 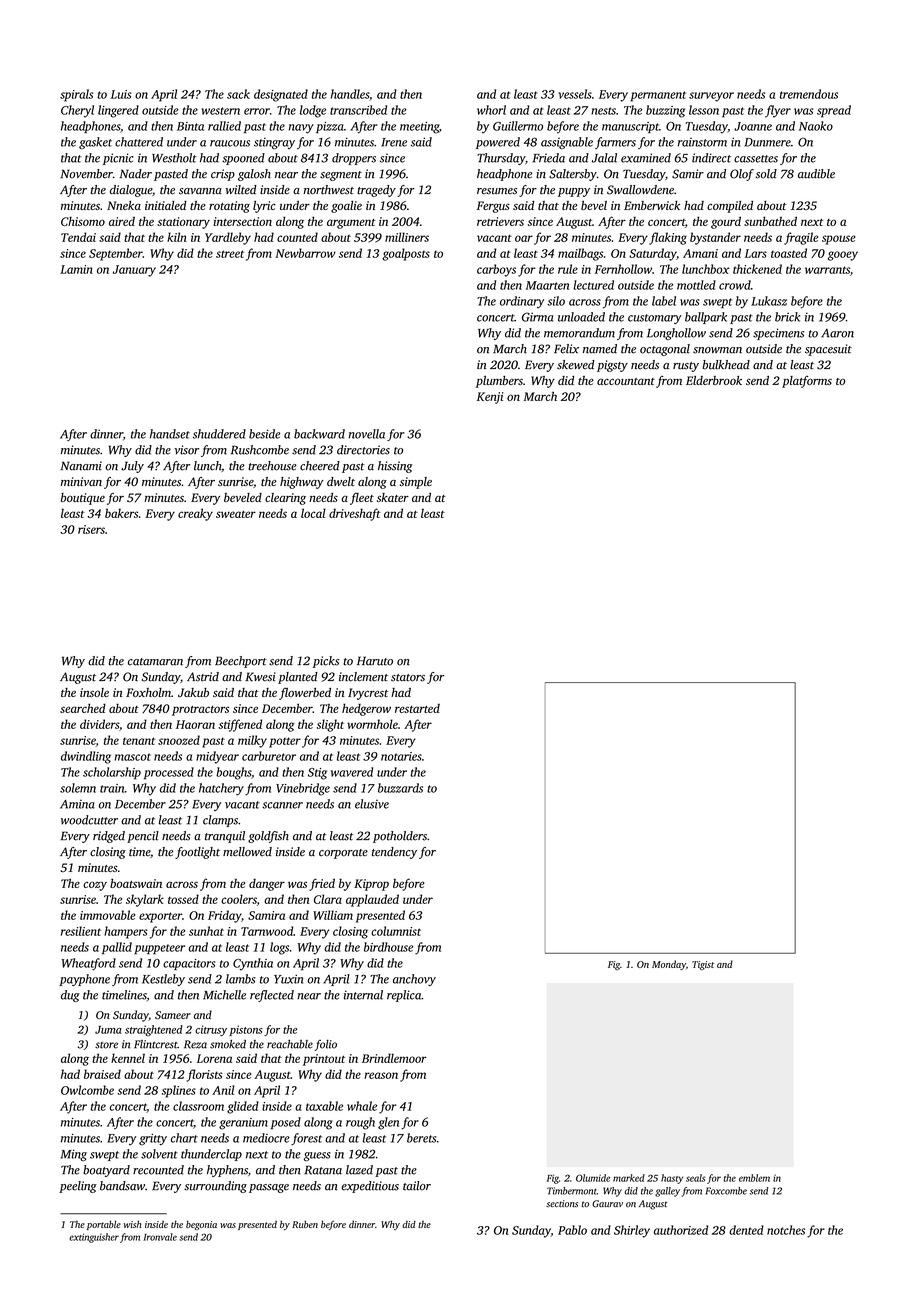 What do you see at coordinates (396, 931) in the image?
I see `columnist` at bounding box center [396, 931].
